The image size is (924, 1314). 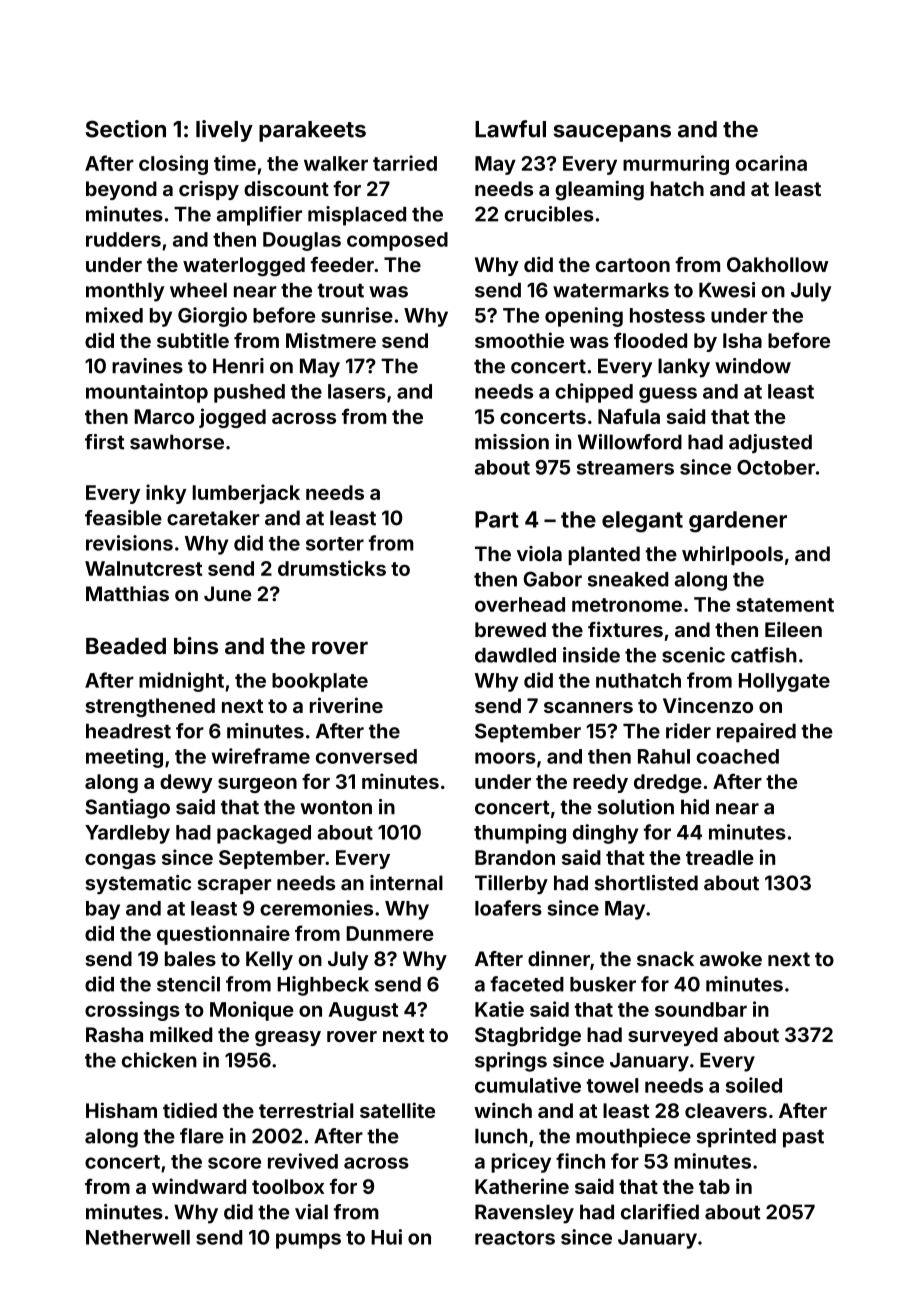 What do you see at coordinates (138, 1237) in the image?
I see `Netherwell` at bounding box center [138, 1237].
